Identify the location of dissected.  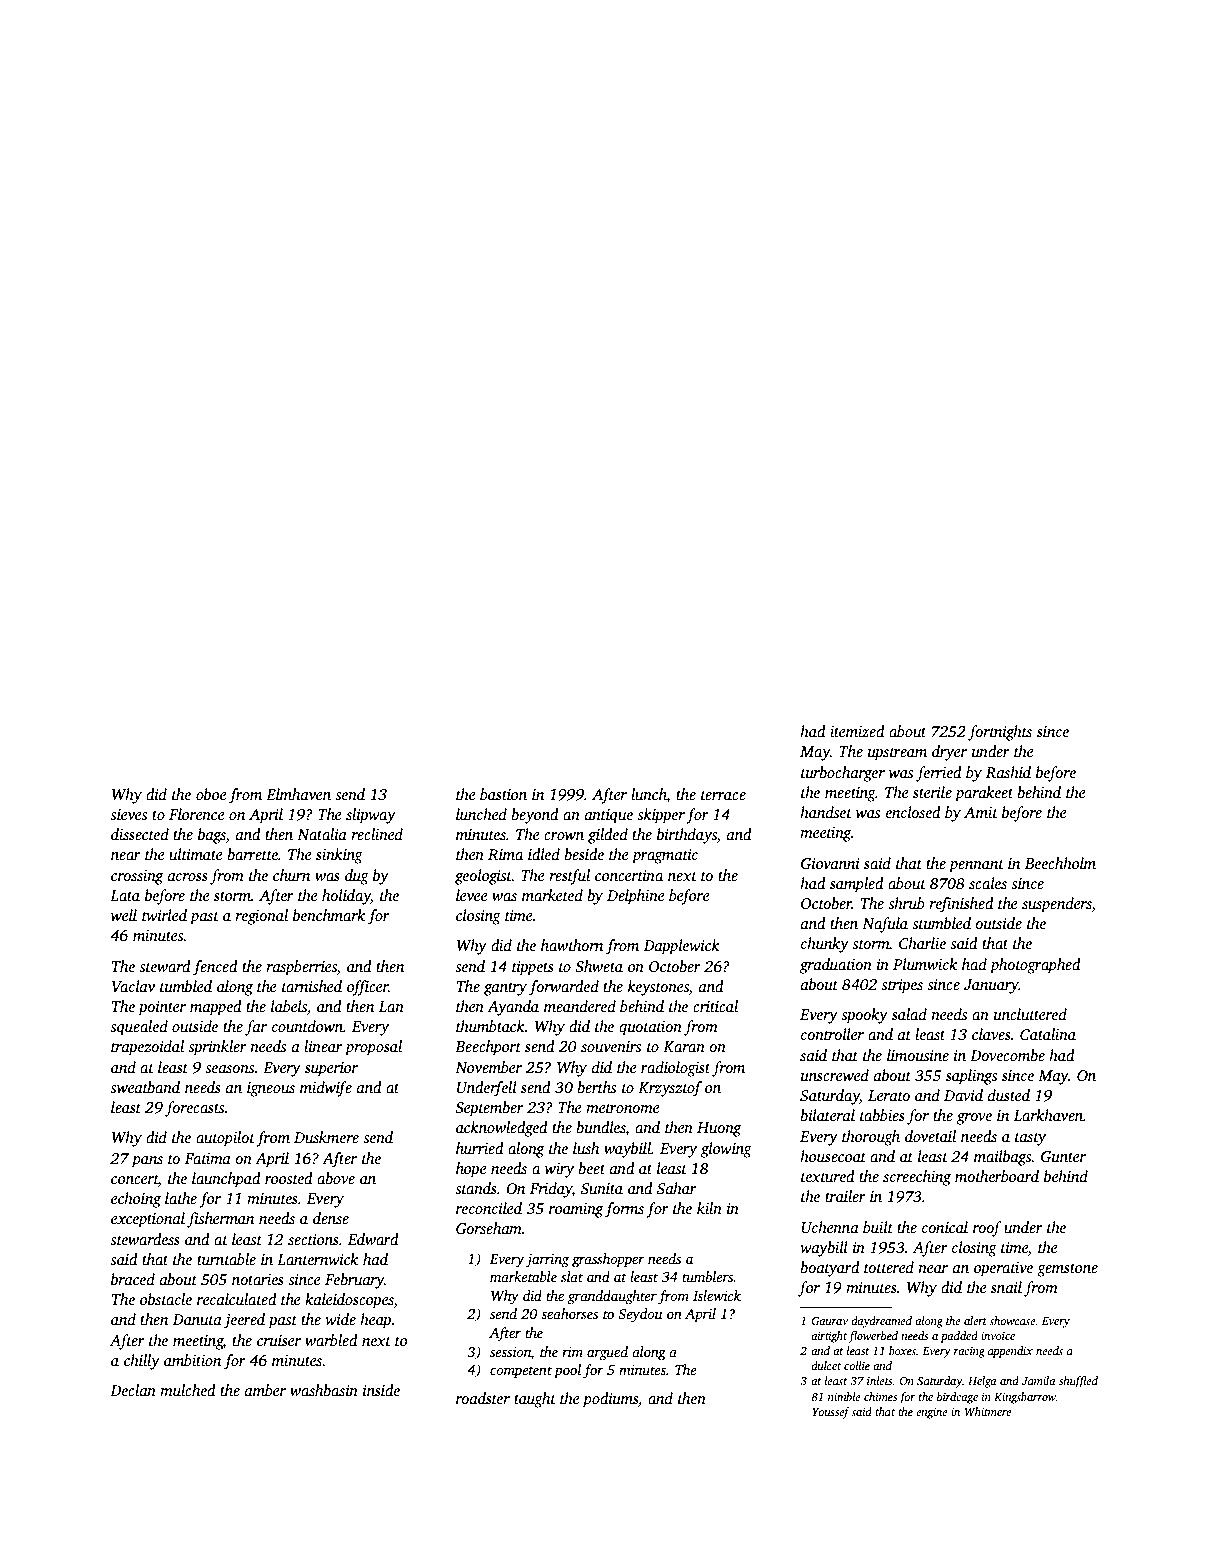
(140, 834).
